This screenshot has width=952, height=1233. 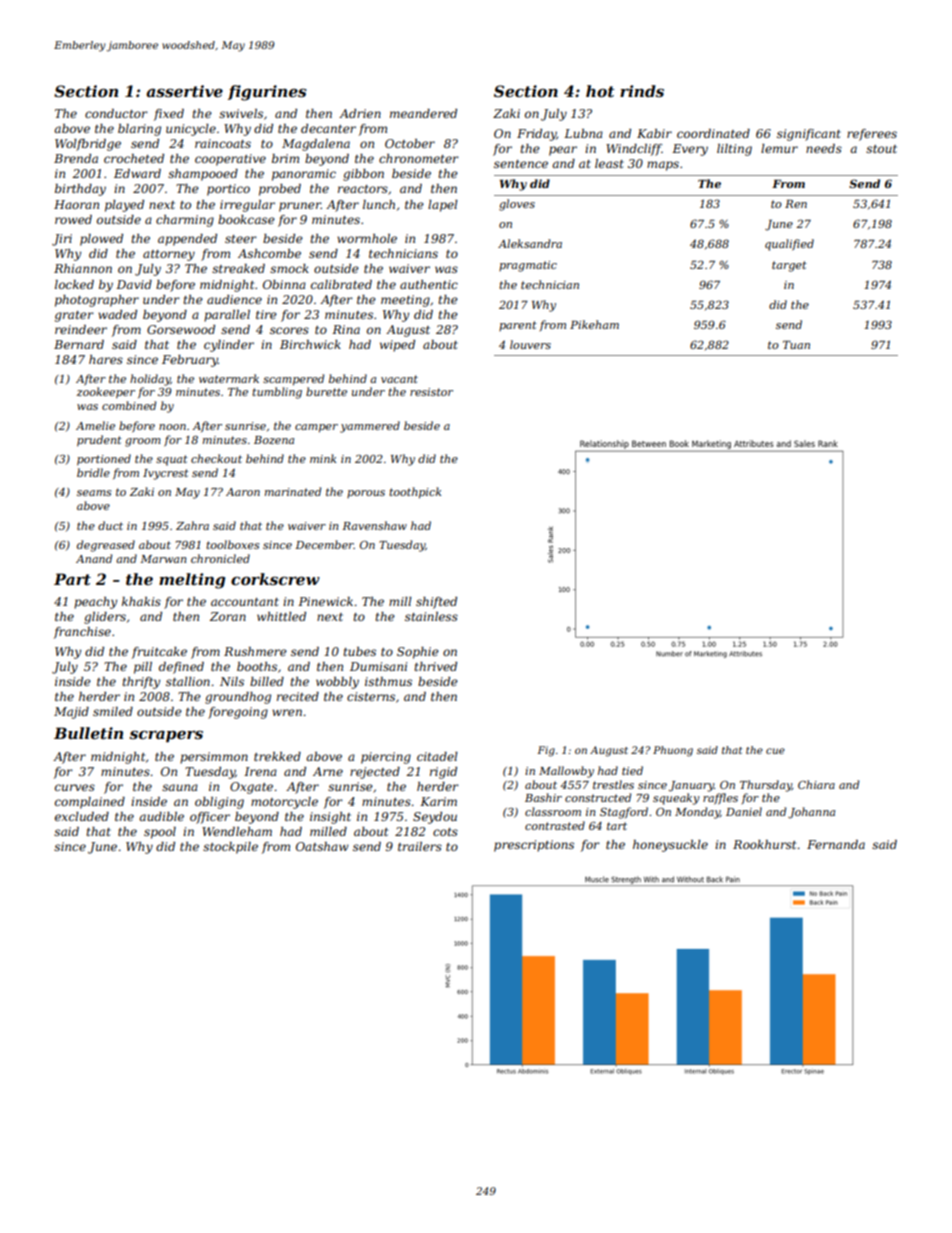 I want to click on Nils, so click(x=232, y=681).
